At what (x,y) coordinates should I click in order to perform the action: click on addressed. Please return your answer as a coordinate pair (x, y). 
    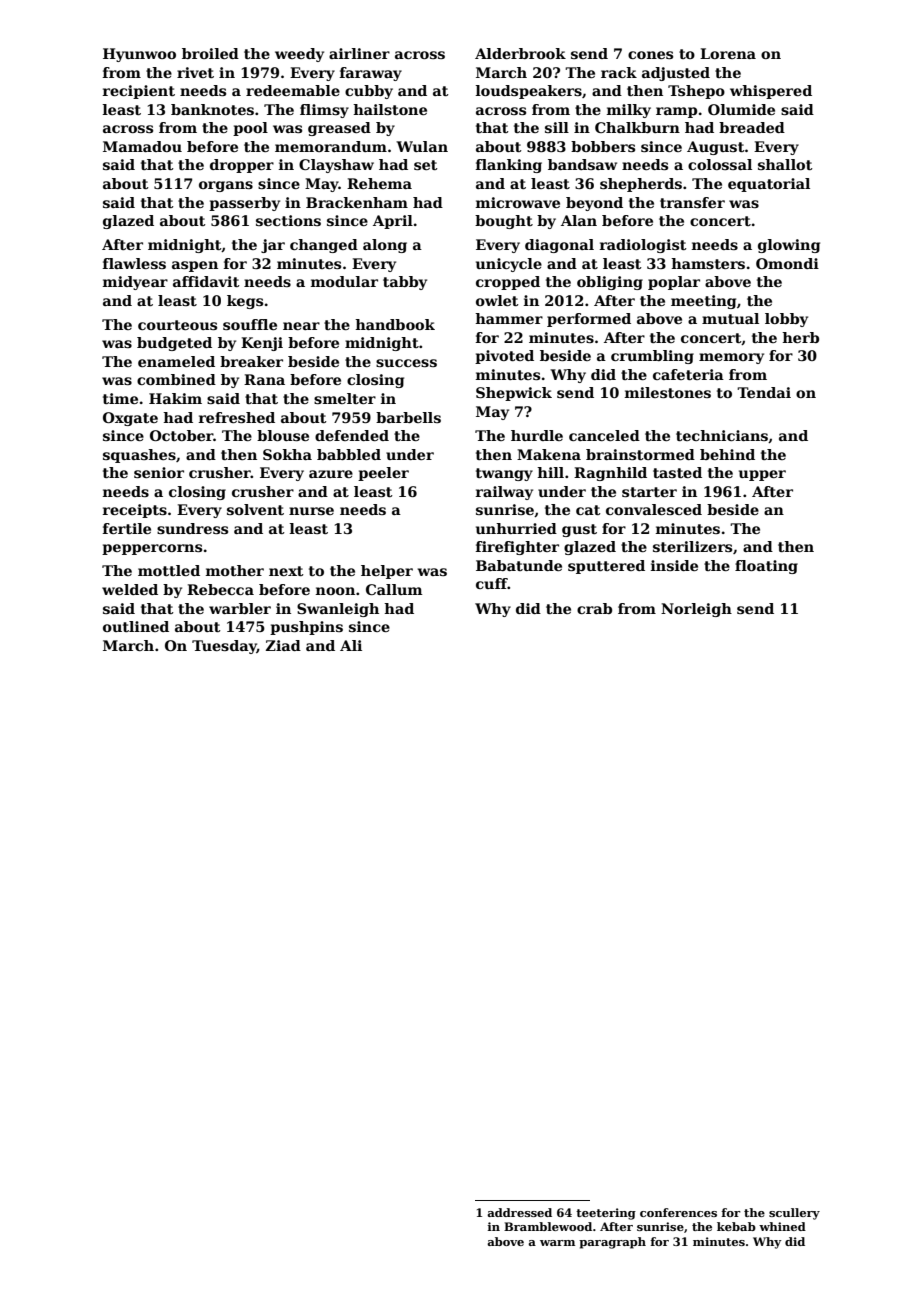
    Looking at the image, I should click on (519, 1212).
